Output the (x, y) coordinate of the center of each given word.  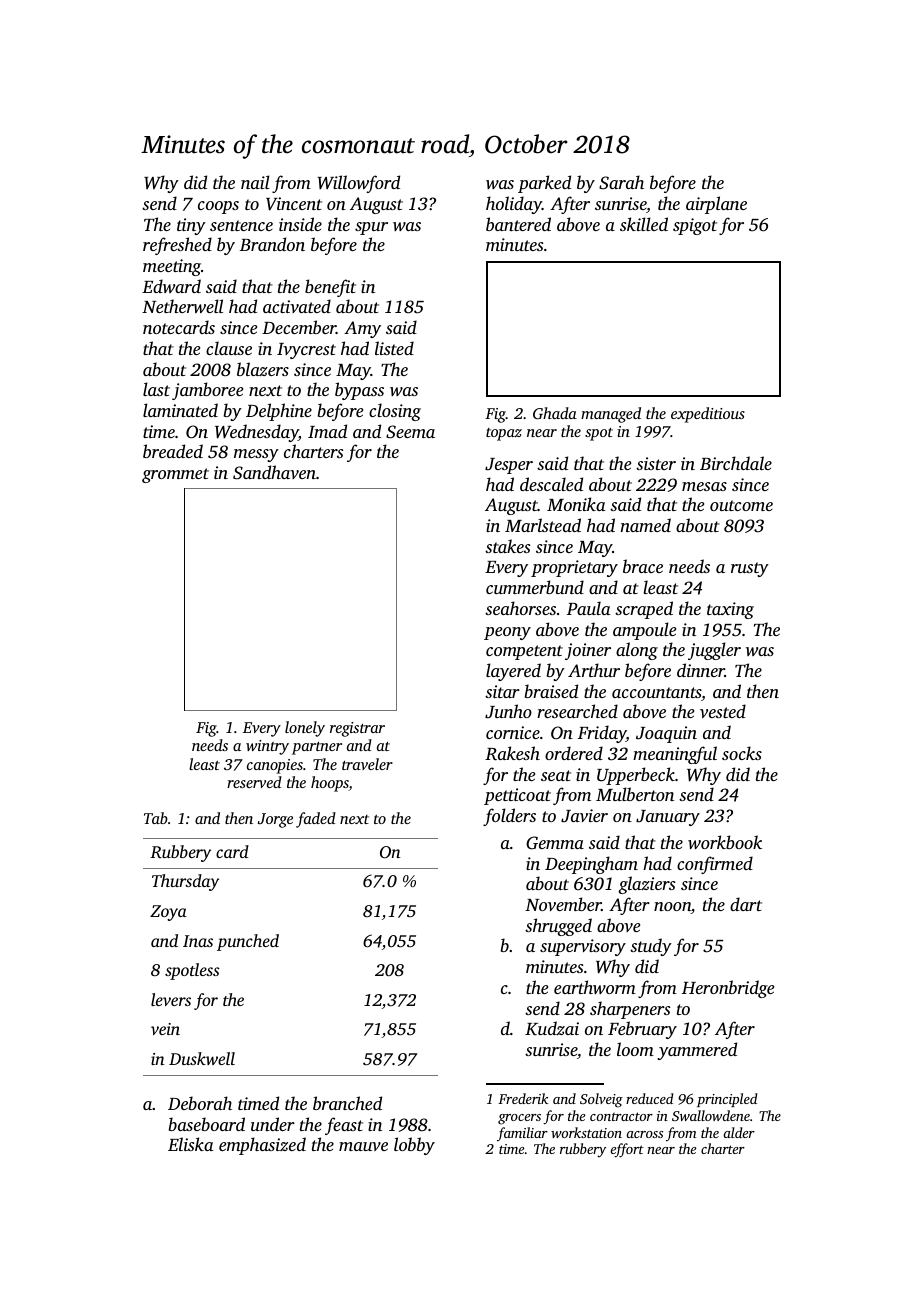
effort (627, 1150)
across (644, 1134)
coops (218, 207)
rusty (750, 569)
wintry (267, 747)
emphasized (262, 1146)
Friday (602, 734)
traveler (367, 764)
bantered (518, 224)
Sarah (621, 182)
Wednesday (256, 433)
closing (395, 412)
